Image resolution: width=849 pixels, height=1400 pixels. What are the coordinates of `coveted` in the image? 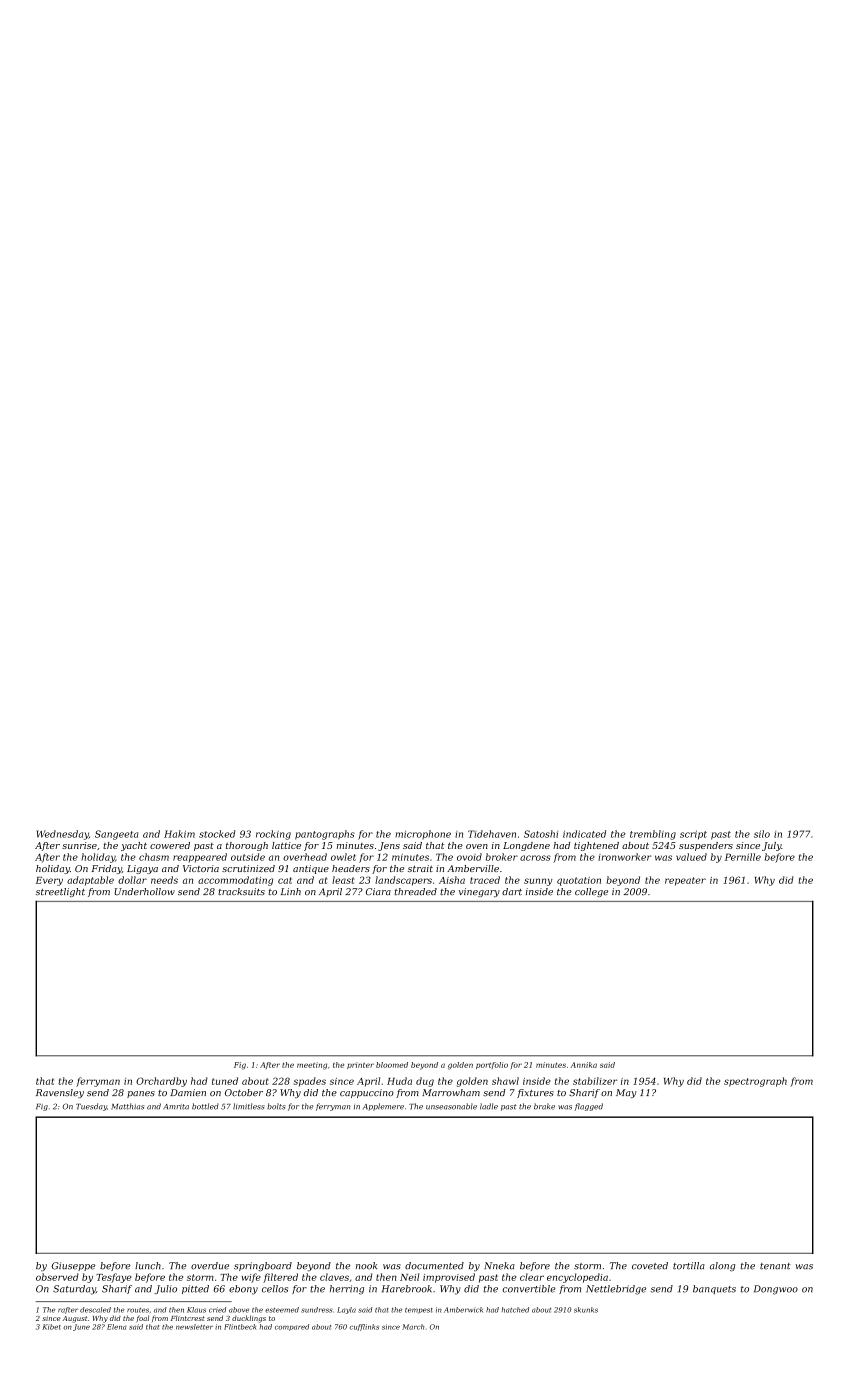 It's located at (650, 1266).
